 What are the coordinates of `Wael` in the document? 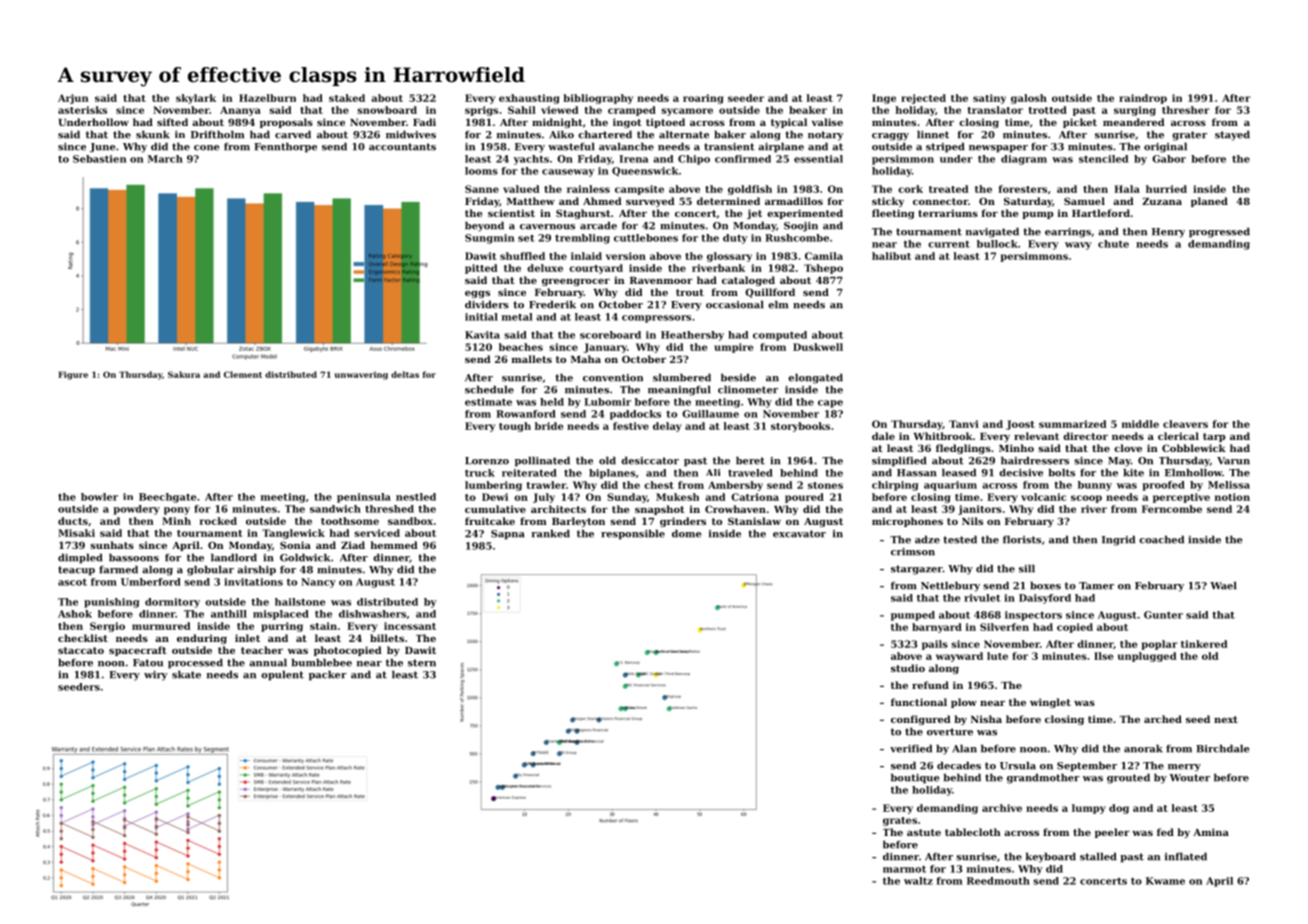 It's located at (1223, 585).
